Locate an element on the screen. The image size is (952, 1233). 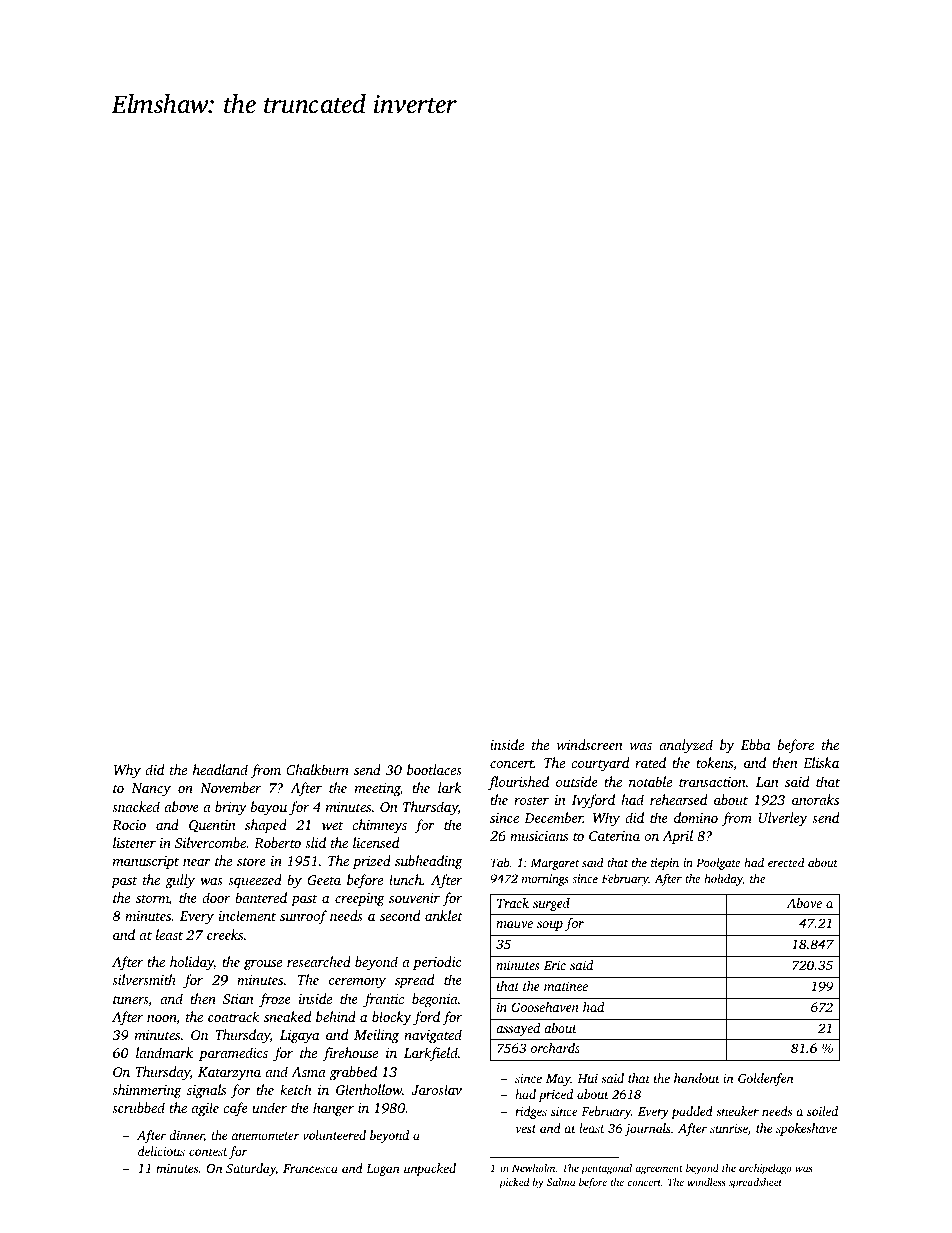
matinee is located at coordinates (566, 986).
